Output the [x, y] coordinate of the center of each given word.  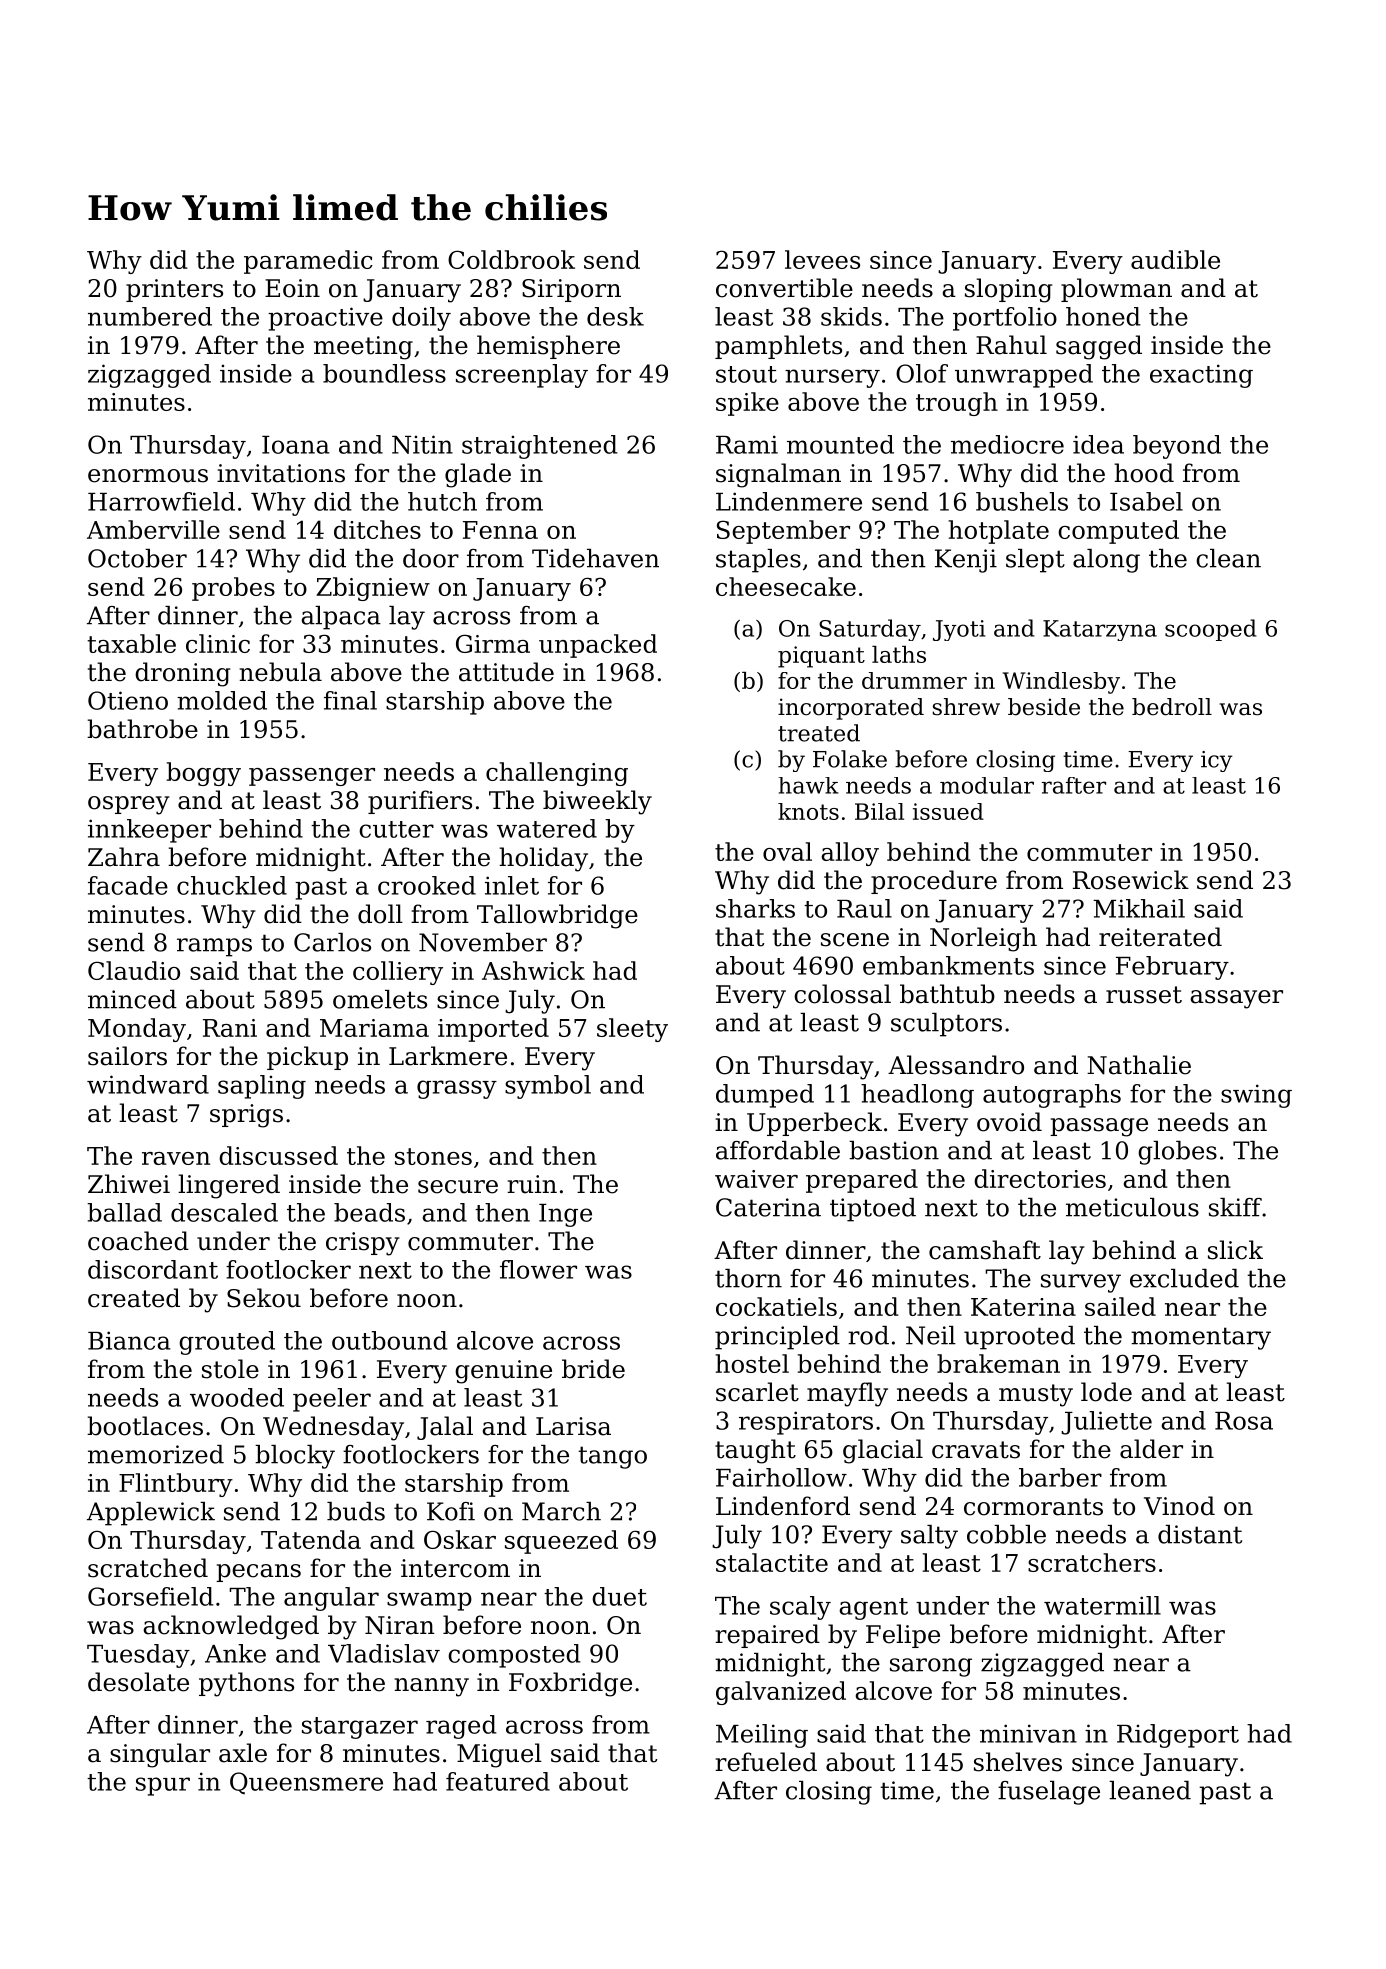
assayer [1236, 999]
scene [855, 940]
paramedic [308, 262]
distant [1200, 1534]
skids [851, 316]
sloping [1008, 290]
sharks [755, 908]
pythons [246, 1684]
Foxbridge [570, 1684]
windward [148, 1084]
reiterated [1160, 937]
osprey [129, 805]
